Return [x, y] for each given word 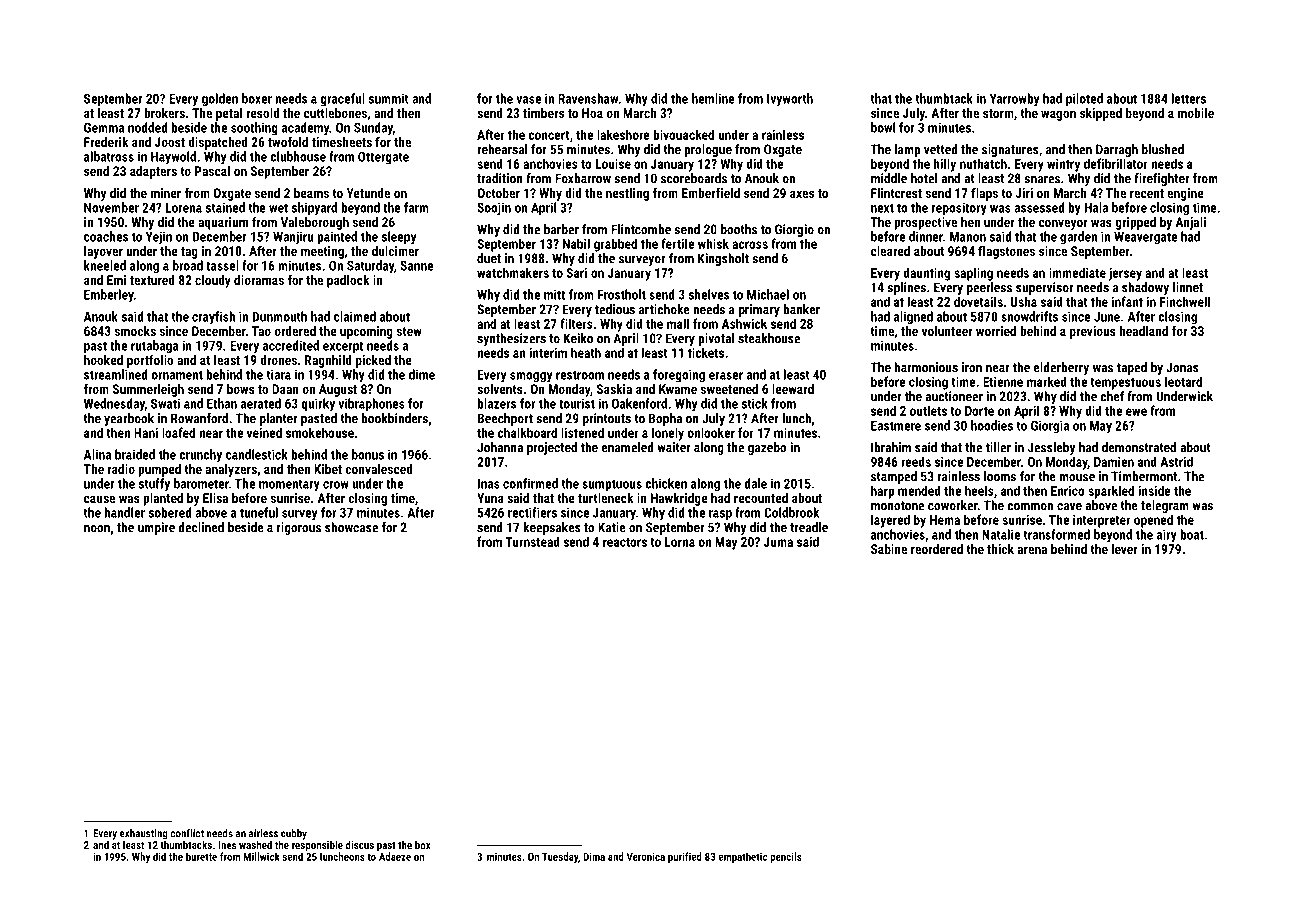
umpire [156, 528]
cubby [294, 834]
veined [264, 432]
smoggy [531, 377]
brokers [164, 113]
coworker [953, 505]
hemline [713, 98]
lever [1125, 549]
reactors [625, 542]
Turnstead [532, 541]
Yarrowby [1014, 99]
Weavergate [1145, 238]
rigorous [299, 528]
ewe [1136, 412]
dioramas [259, 280]
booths [739, 229]
